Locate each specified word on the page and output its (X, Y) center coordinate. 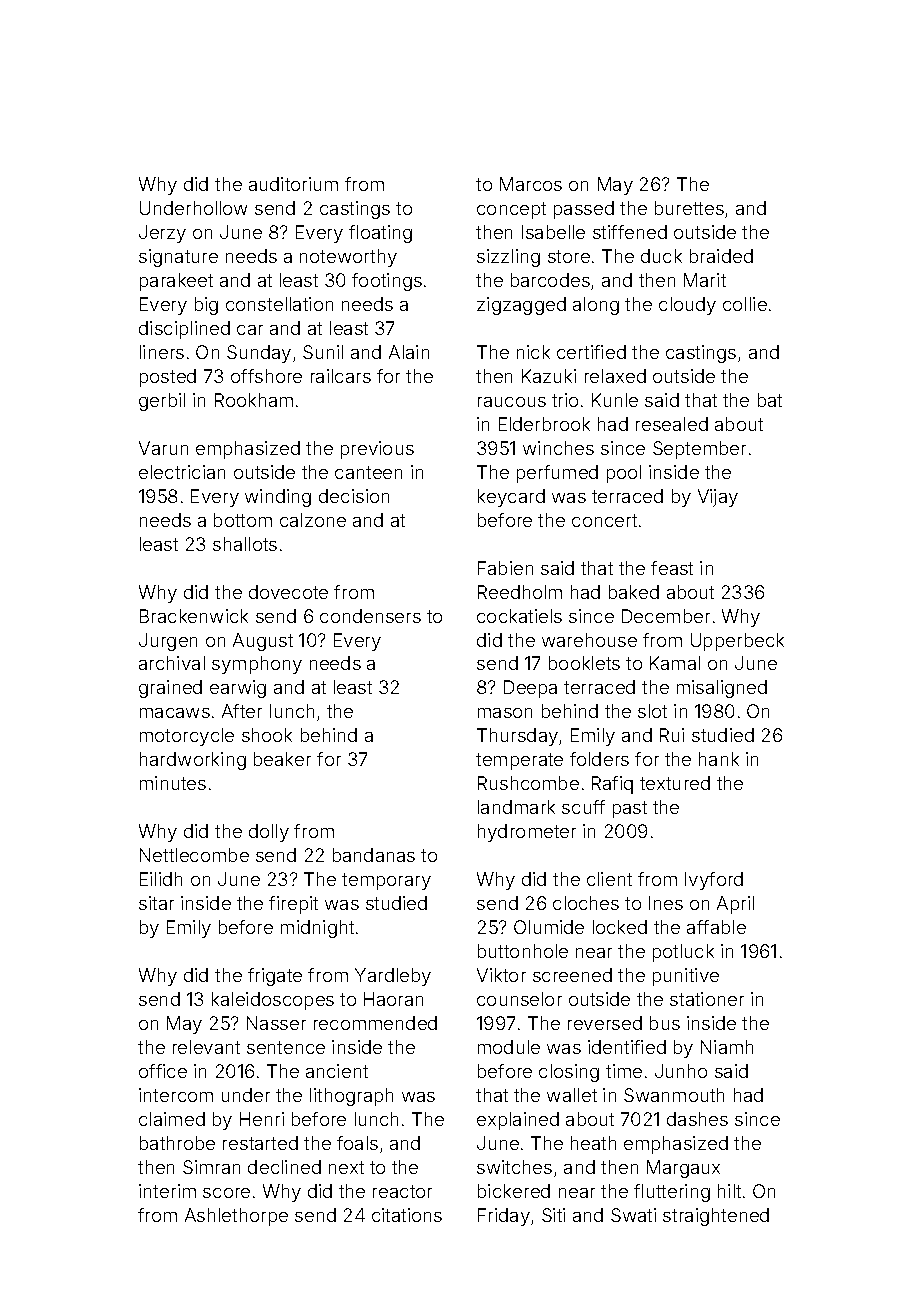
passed (584, 210)
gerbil (162, 402)
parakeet (176, 282)
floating (380, 234)
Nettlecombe (194, 855)
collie (745, 304)
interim (167, 1191)
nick (533, 352)
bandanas (374, 855)
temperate (519, 761)
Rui (672, 735)
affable (716, 927)
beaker (282, 759)
